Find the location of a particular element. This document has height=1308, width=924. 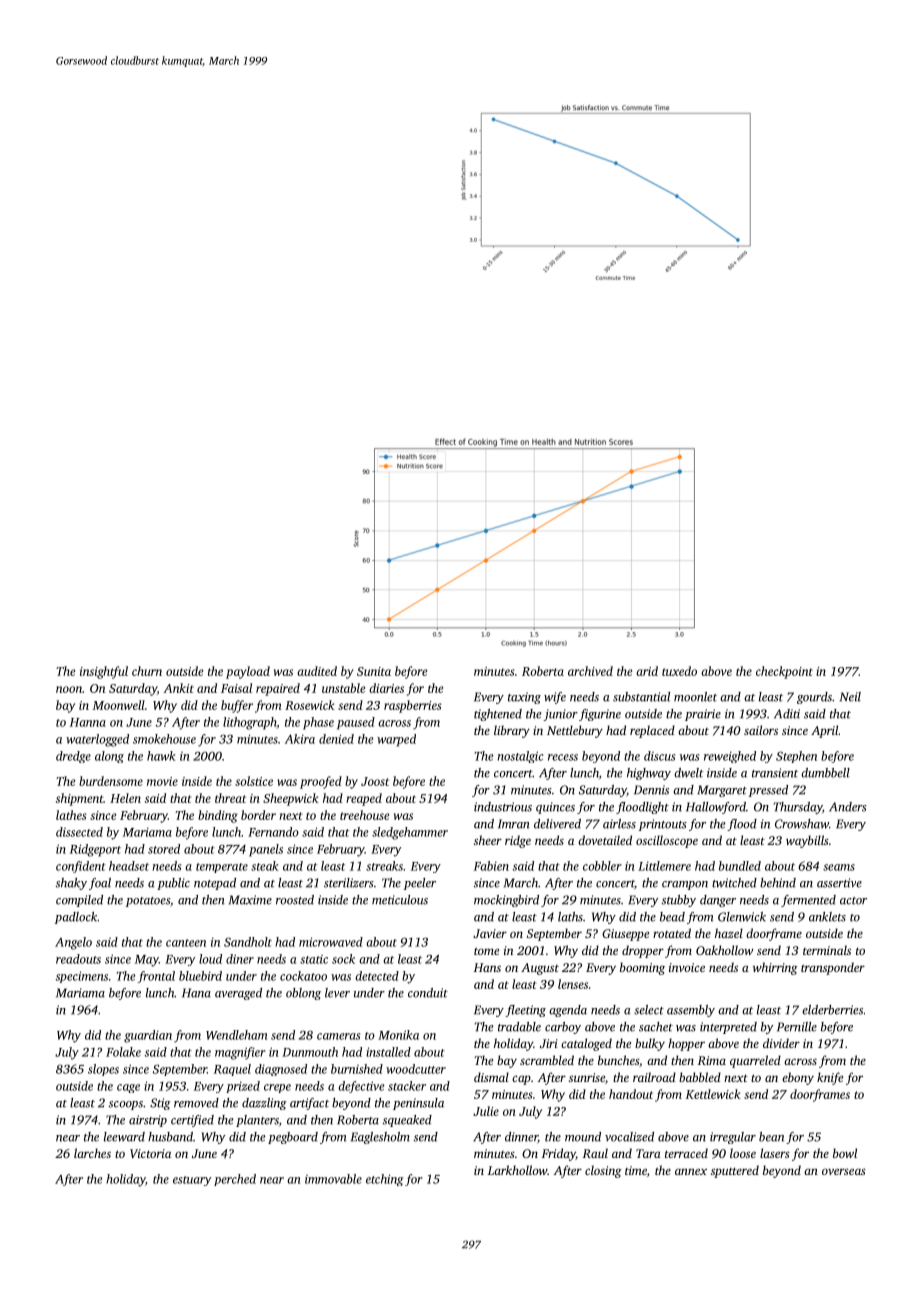

ebony is located at coordinates (798, 1078).
